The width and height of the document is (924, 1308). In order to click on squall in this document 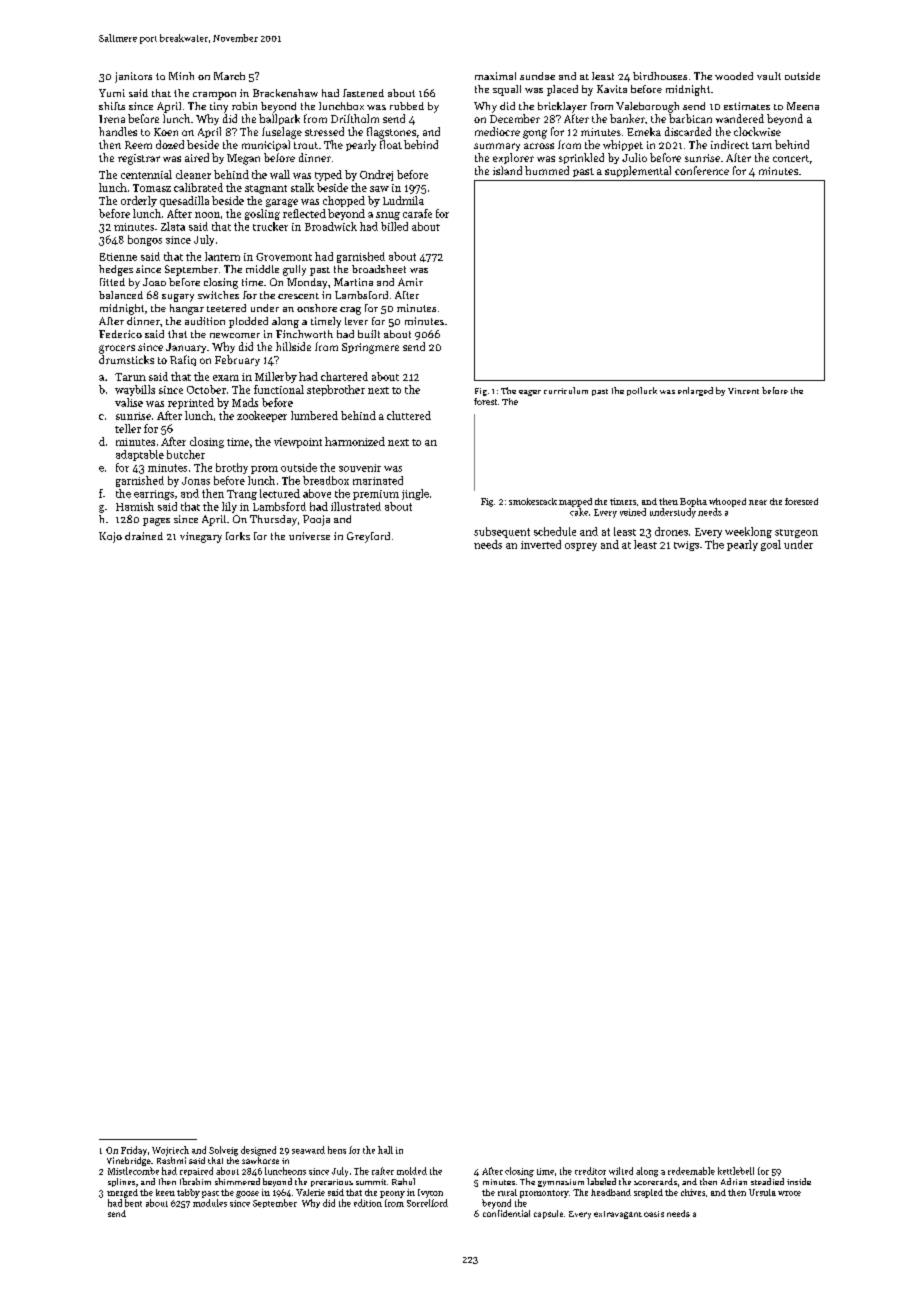, I will do `click(507, 90)`.
